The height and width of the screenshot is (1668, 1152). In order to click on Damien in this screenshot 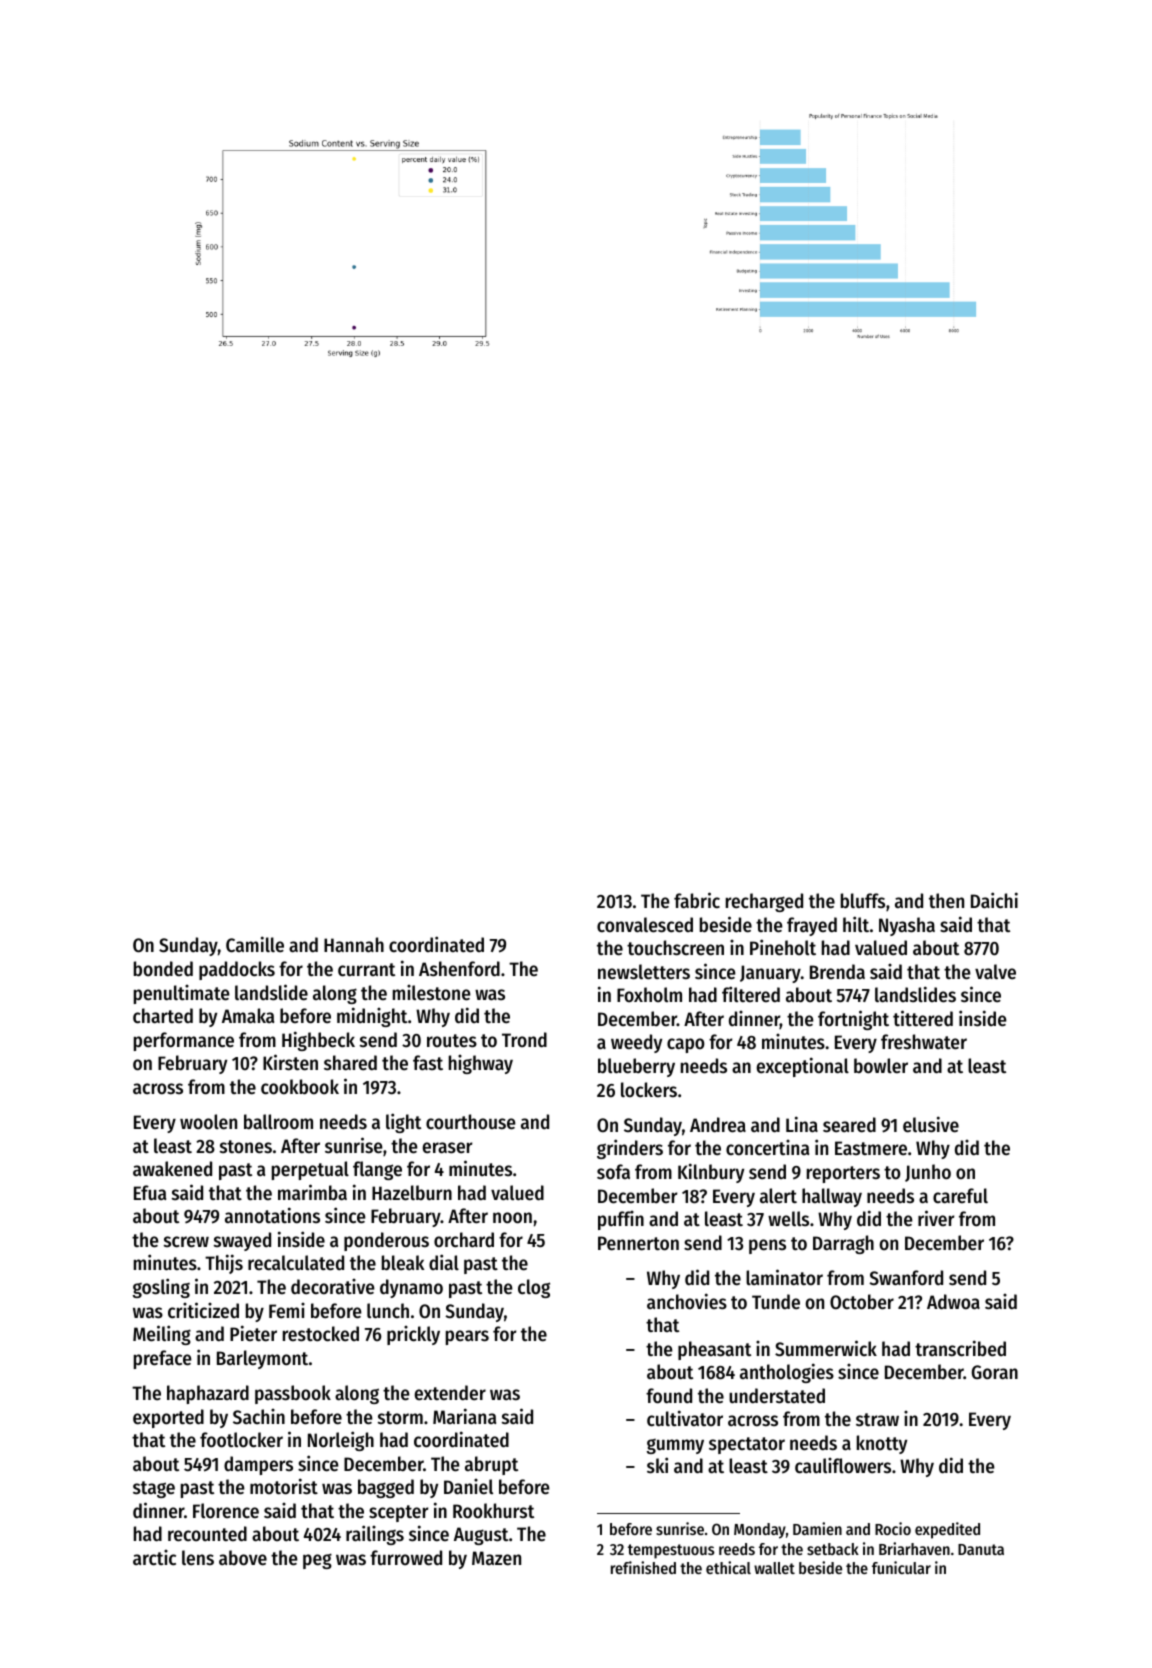, I will do `click(817, 1528)`.
